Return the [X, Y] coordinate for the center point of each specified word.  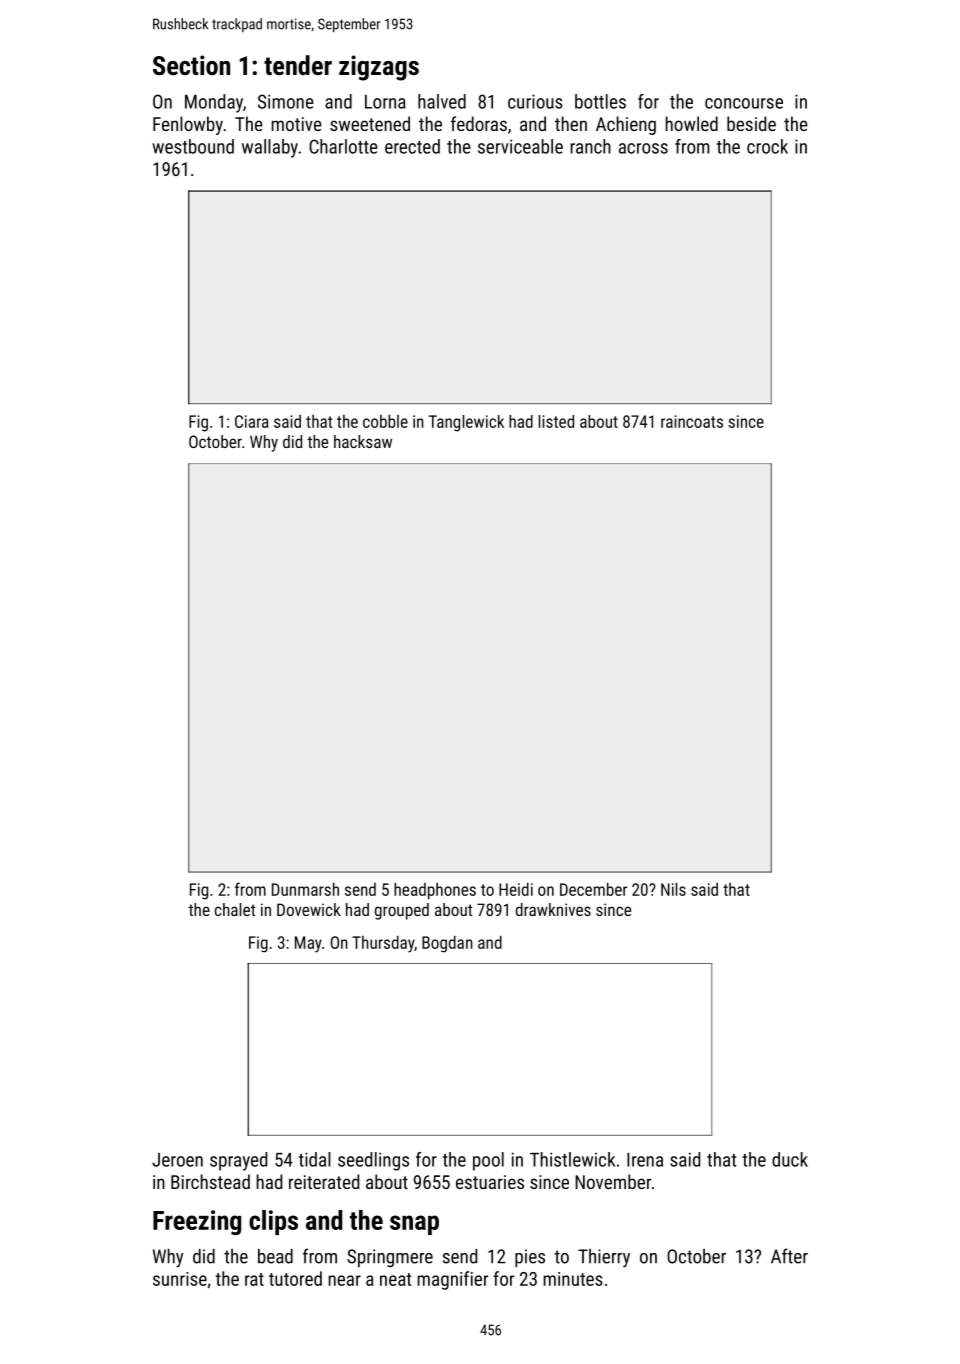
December [593, 889]
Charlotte [343, 146]
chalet [235, 909]
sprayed [238, 1161]
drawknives [553, 909]
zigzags [379, 68]
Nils [673, 889]
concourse [744, 103]
